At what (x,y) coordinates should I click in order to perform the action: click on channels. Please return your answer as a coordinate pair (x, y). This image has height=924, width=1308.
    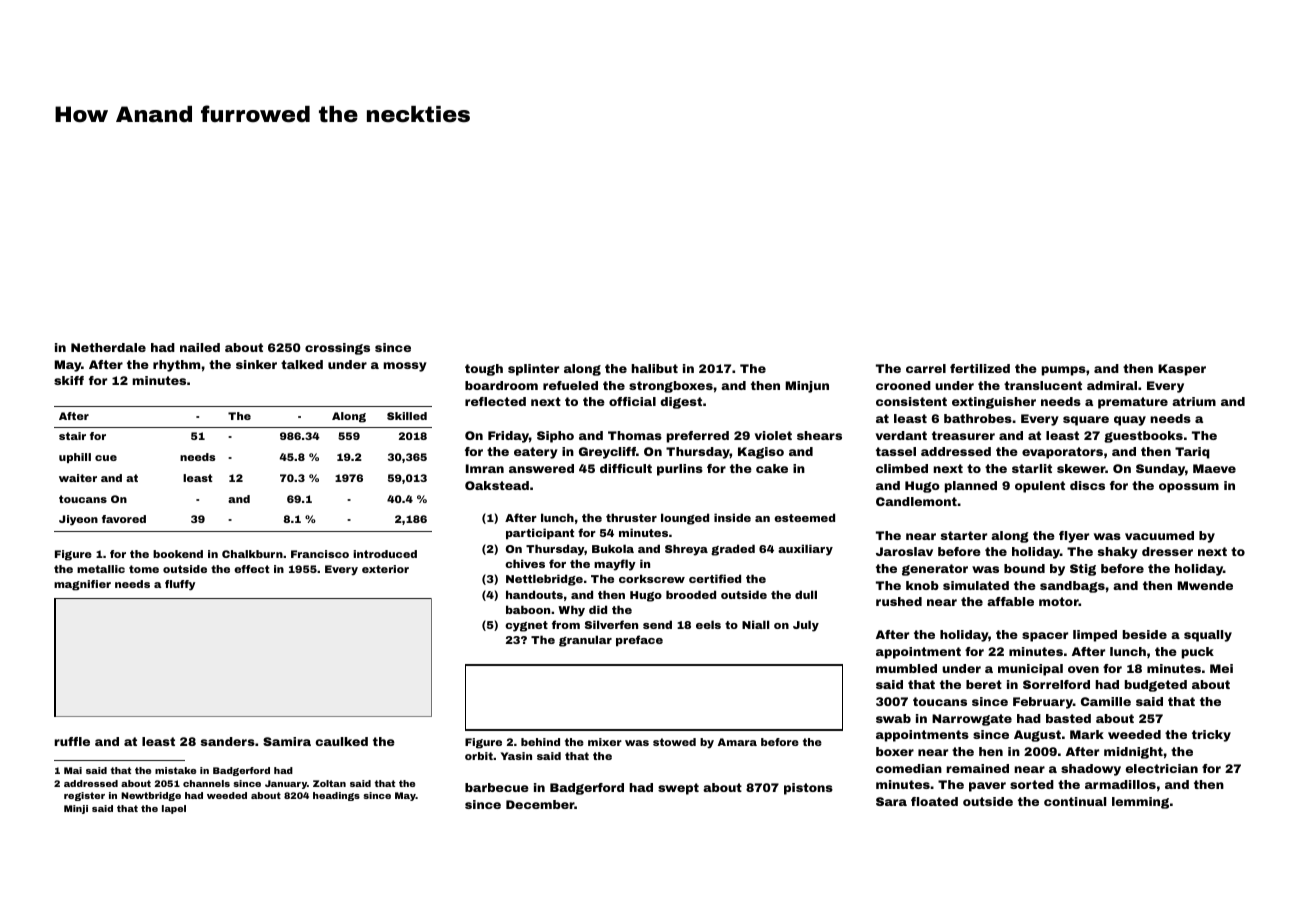
    Looking at the image, I should click on (206, 783).
